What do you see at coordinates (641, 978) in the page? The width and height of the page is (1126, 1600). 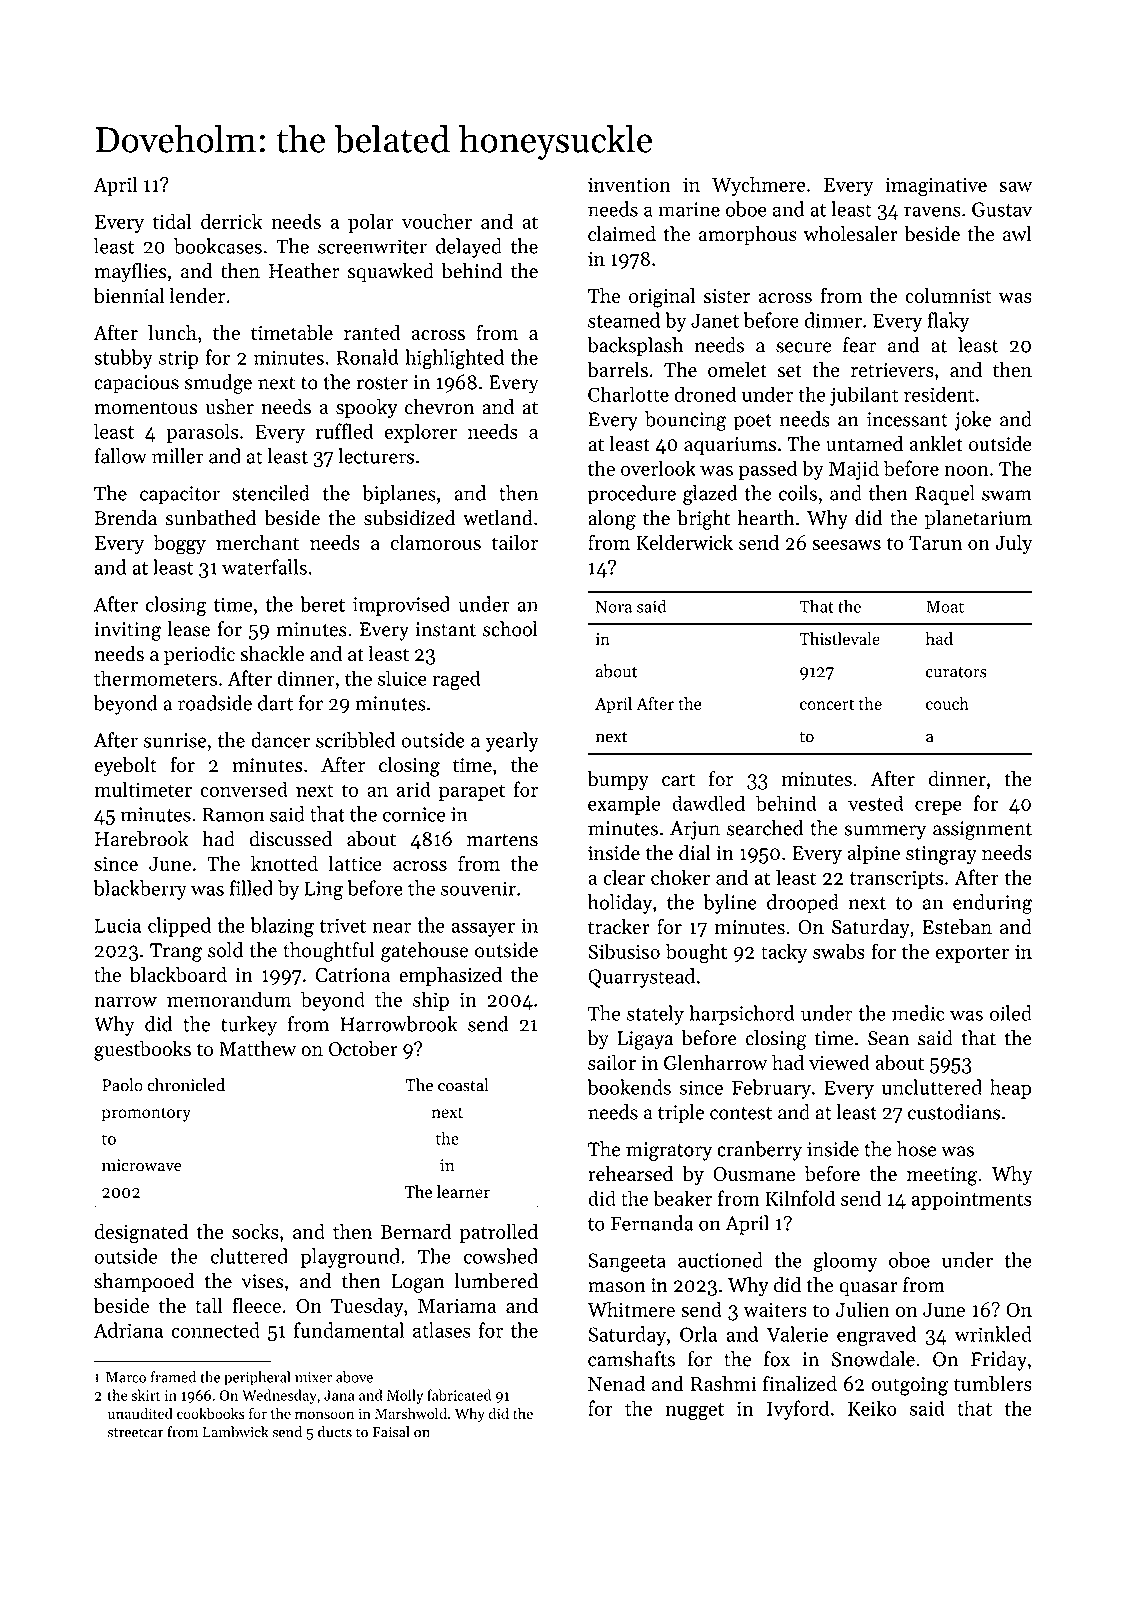 I see `Quarrystead` at bounding box center [641, 978].
